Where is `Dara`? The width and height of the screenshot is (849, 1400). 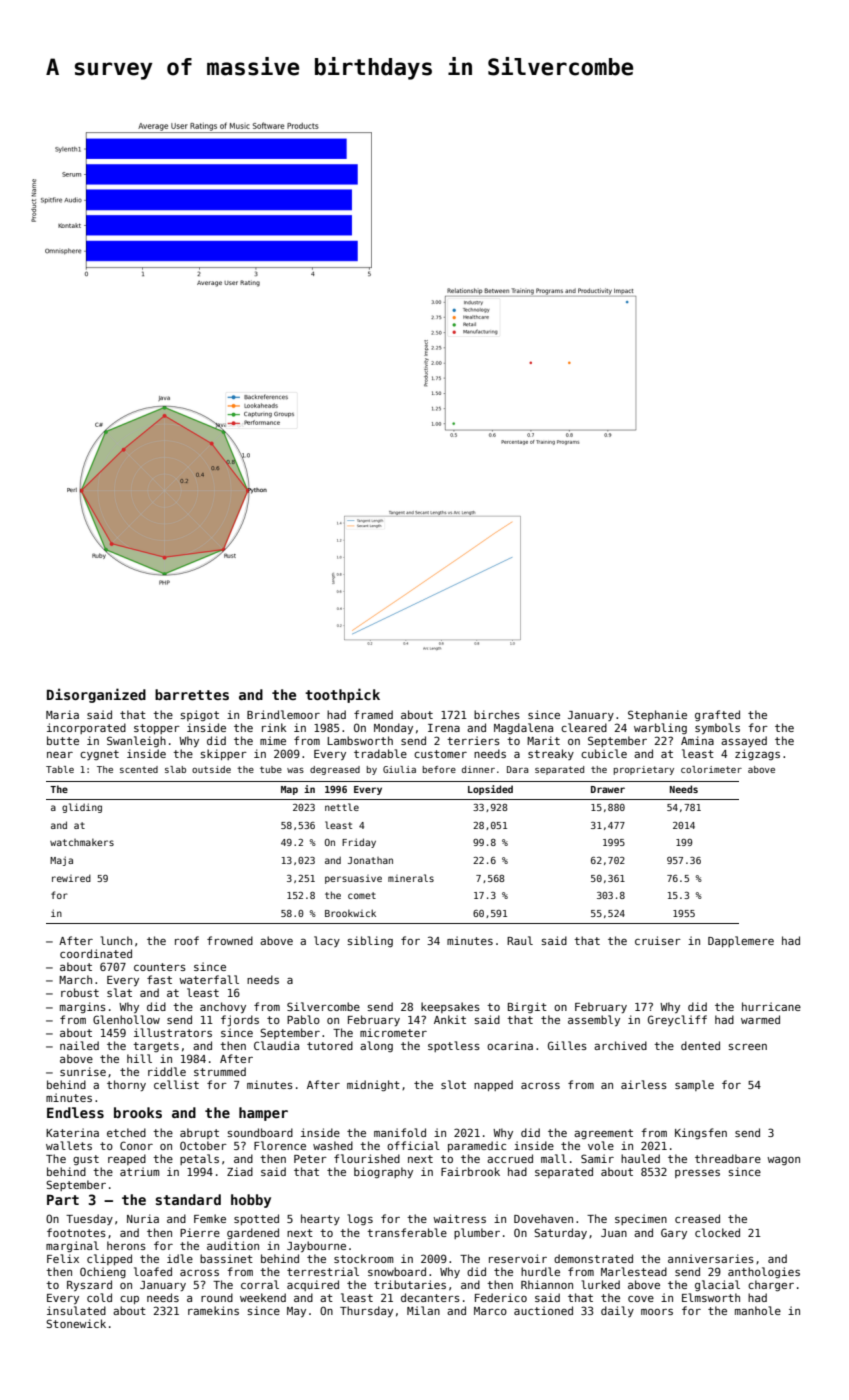 Dara is located at coordinates (518, 769).
